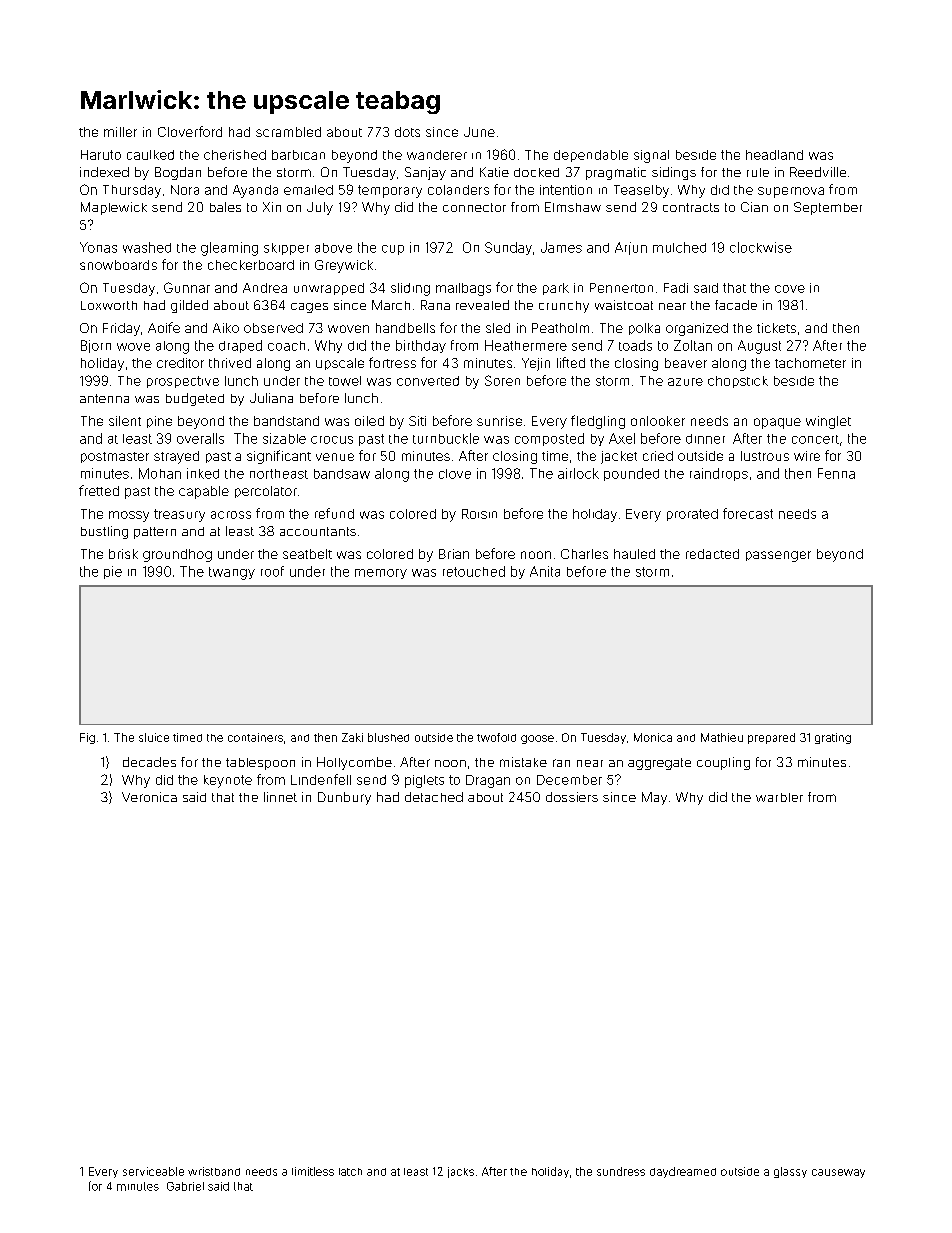 Image resolution: width=952 pixels, height=1233 pixels. What do you see at coordinates (99, 490) in the screenshot?
I see `fretted` at bounding box center [99, 490].
